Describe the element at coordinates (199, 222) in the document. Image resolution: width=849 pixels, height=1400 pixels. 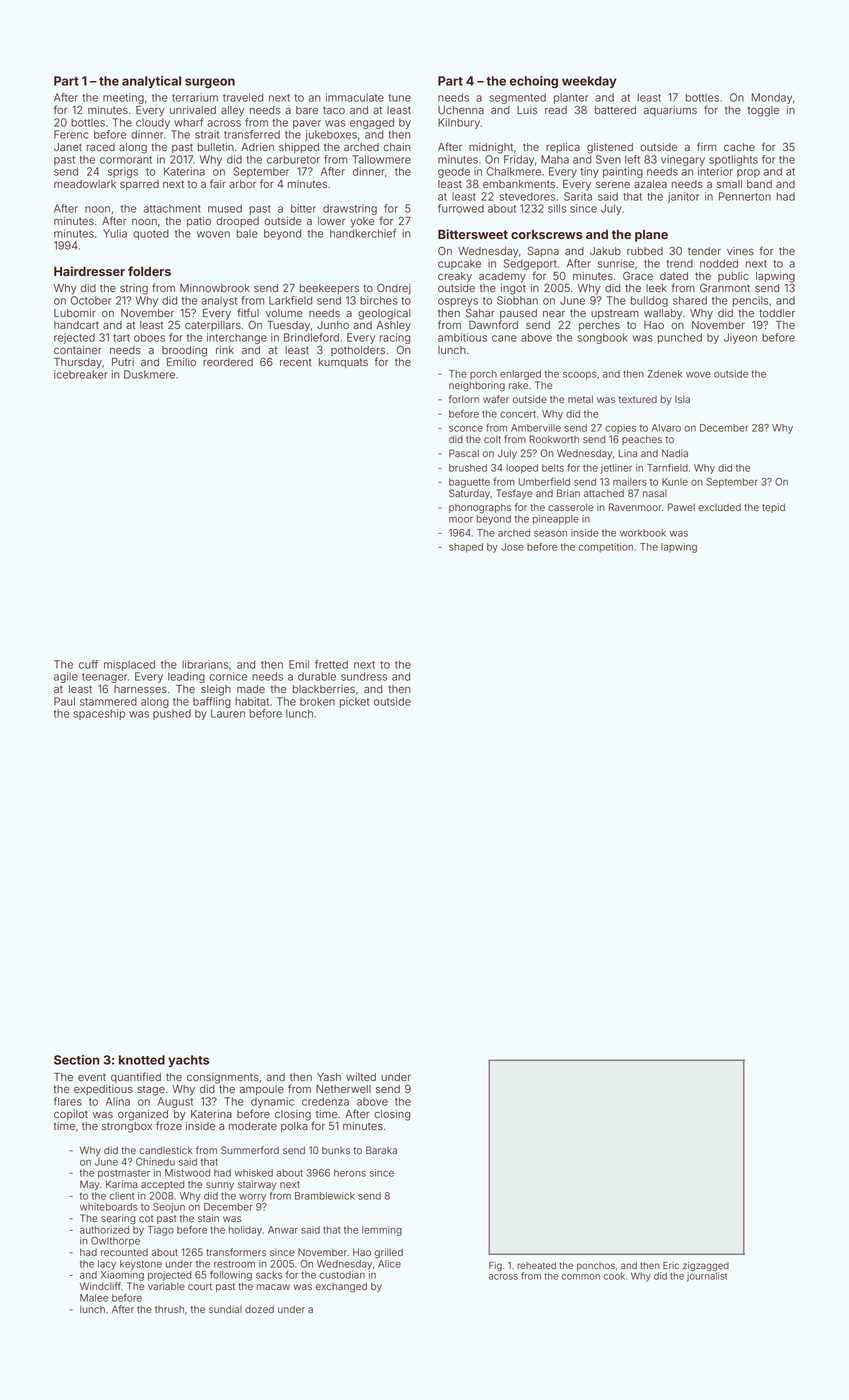
I see `patio` at that location.
